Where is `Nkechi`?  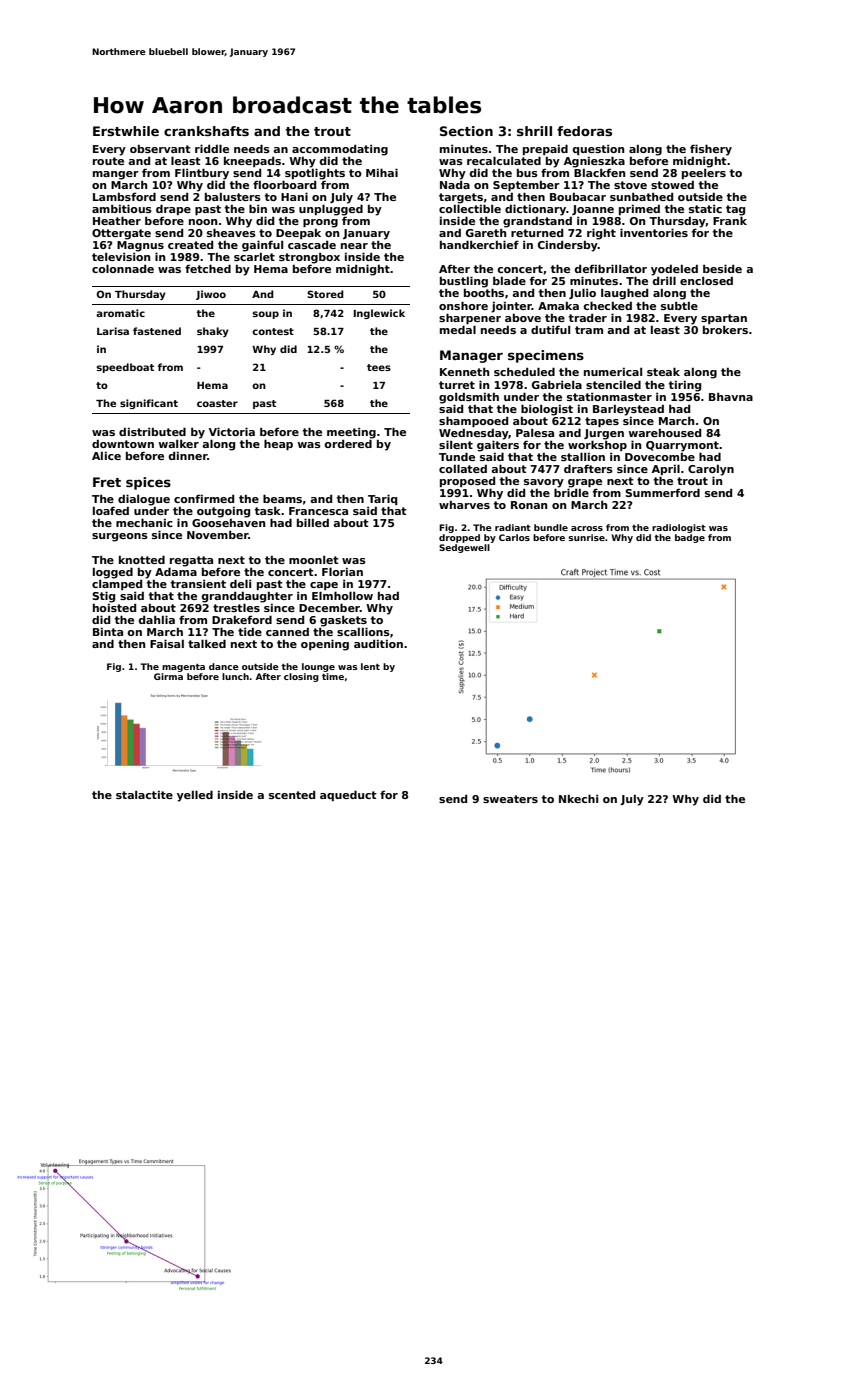
Nkechi is located at coordinates (578, 798).
